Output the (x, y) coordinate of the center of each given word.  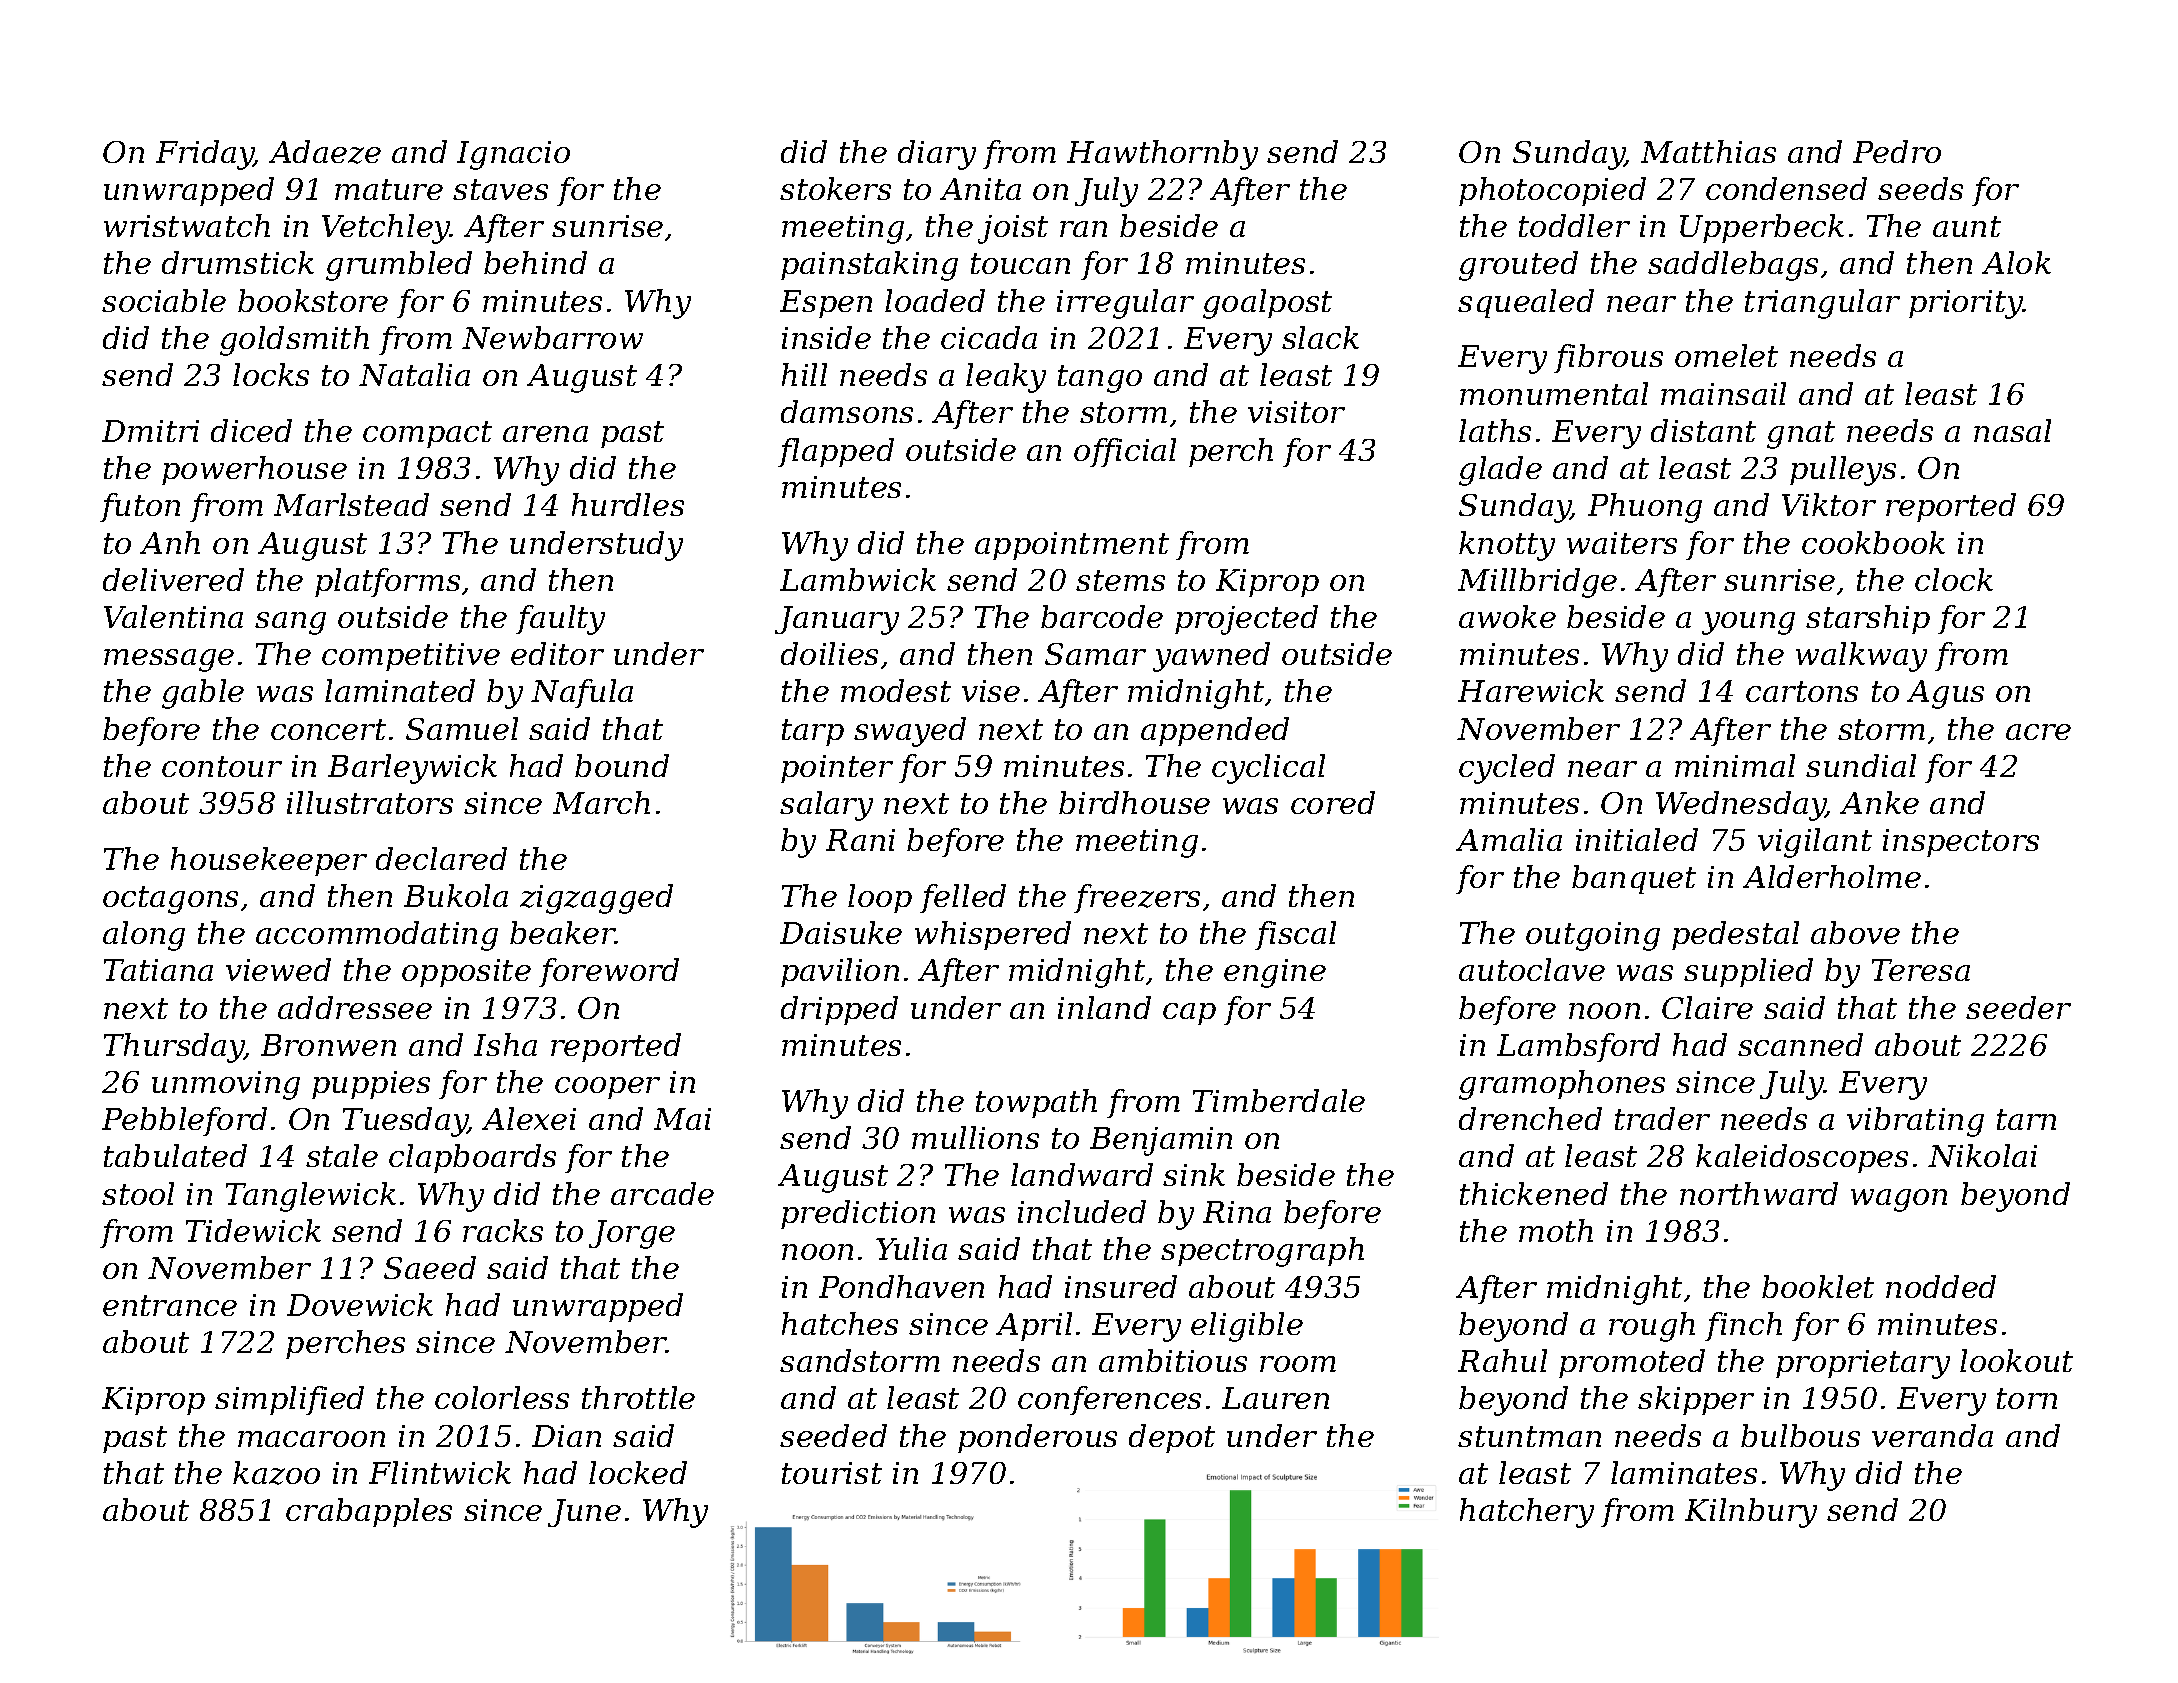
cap (1189, 1014)
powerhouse (254, 470)
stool (138, 1193)
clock (1954, 579)
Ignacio (513, 155)
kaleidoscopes (1802, 1158)
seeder (2018, 1007)
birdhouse (1134, 802)
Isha (505, 1044)
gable (203, 694)
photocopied (1552, 191)
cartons (1802, 691)
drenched (1530, 1118)
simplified (289, 1400)
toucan (1020, 263)
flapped (836, 452)
